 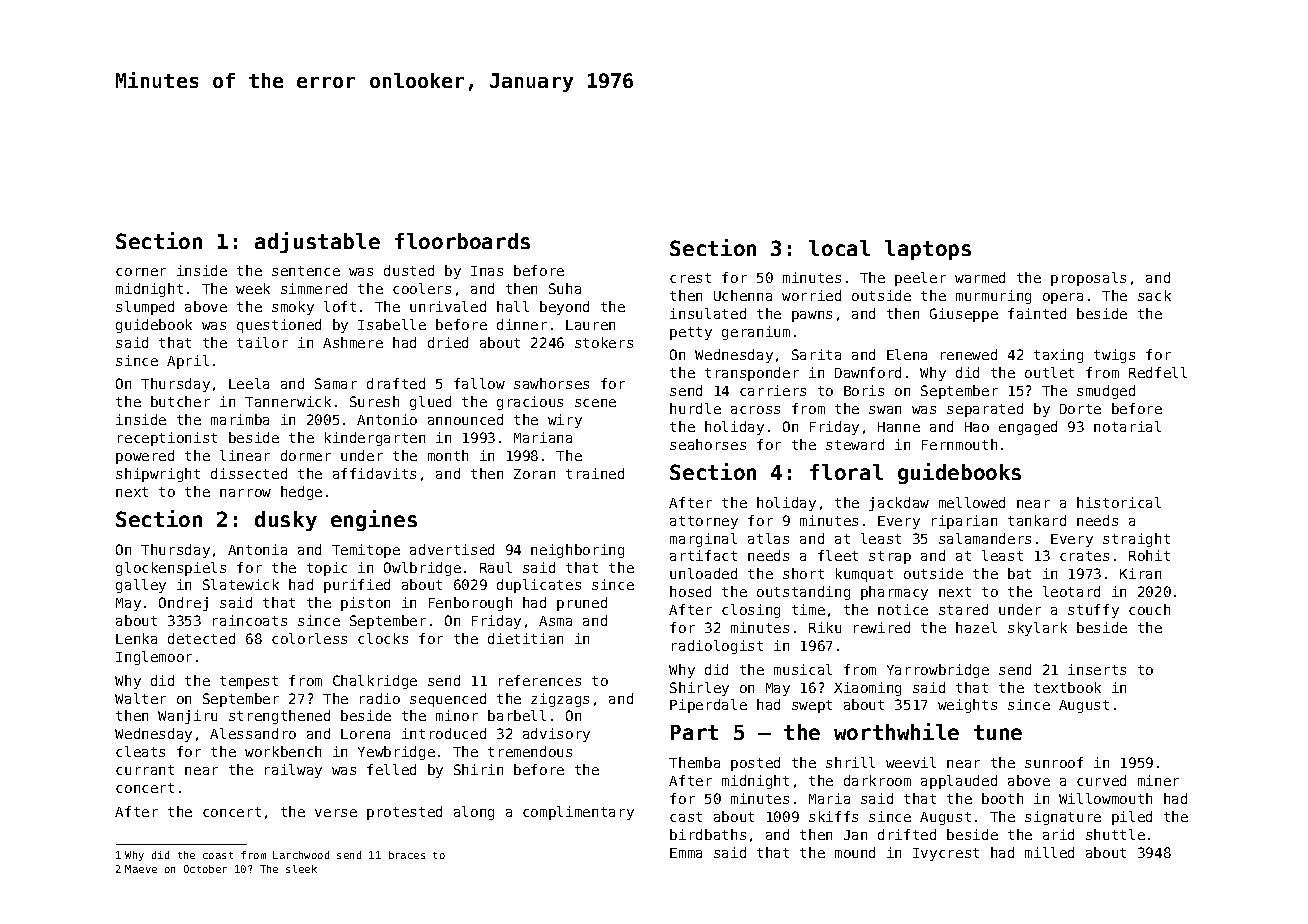 What do you see at coordinates (525, 638) in the screenshot?
I see `dietitian` at bounding box center [525, 638].
